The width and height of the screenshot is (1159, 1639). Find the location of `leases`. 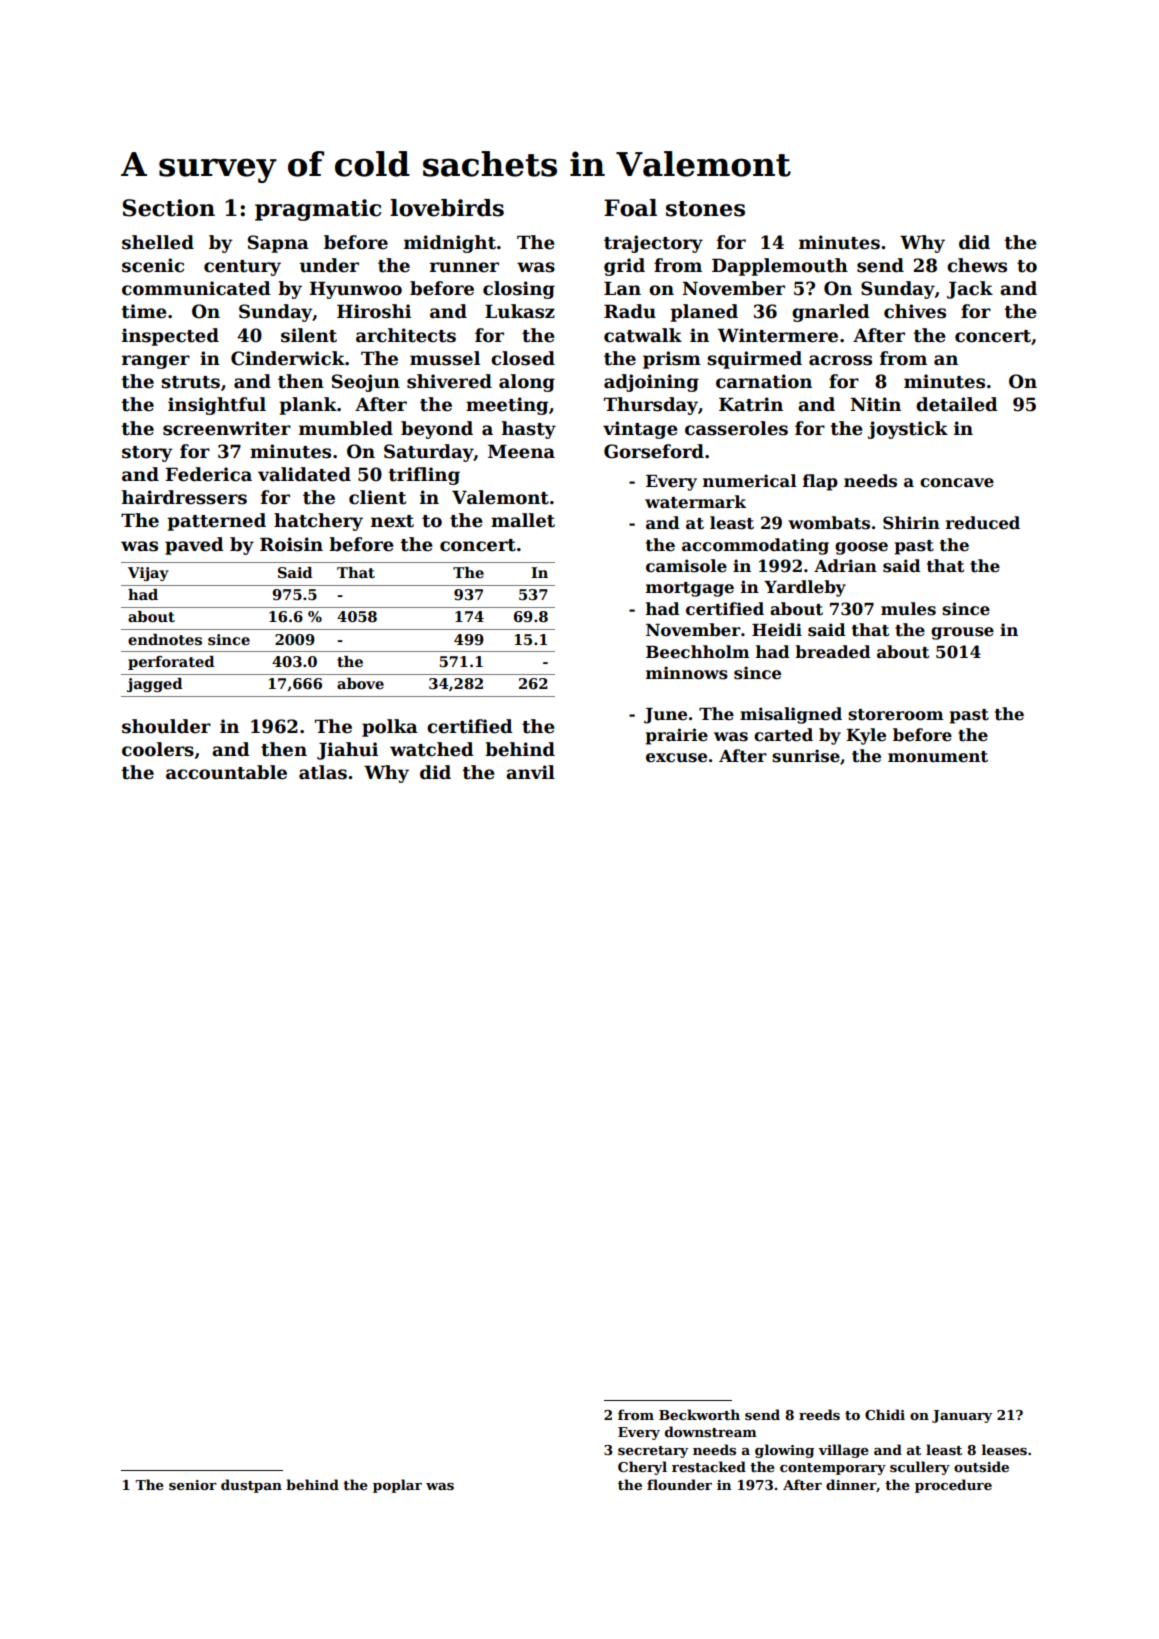

leases is located at coordinates (1004, 1449).
